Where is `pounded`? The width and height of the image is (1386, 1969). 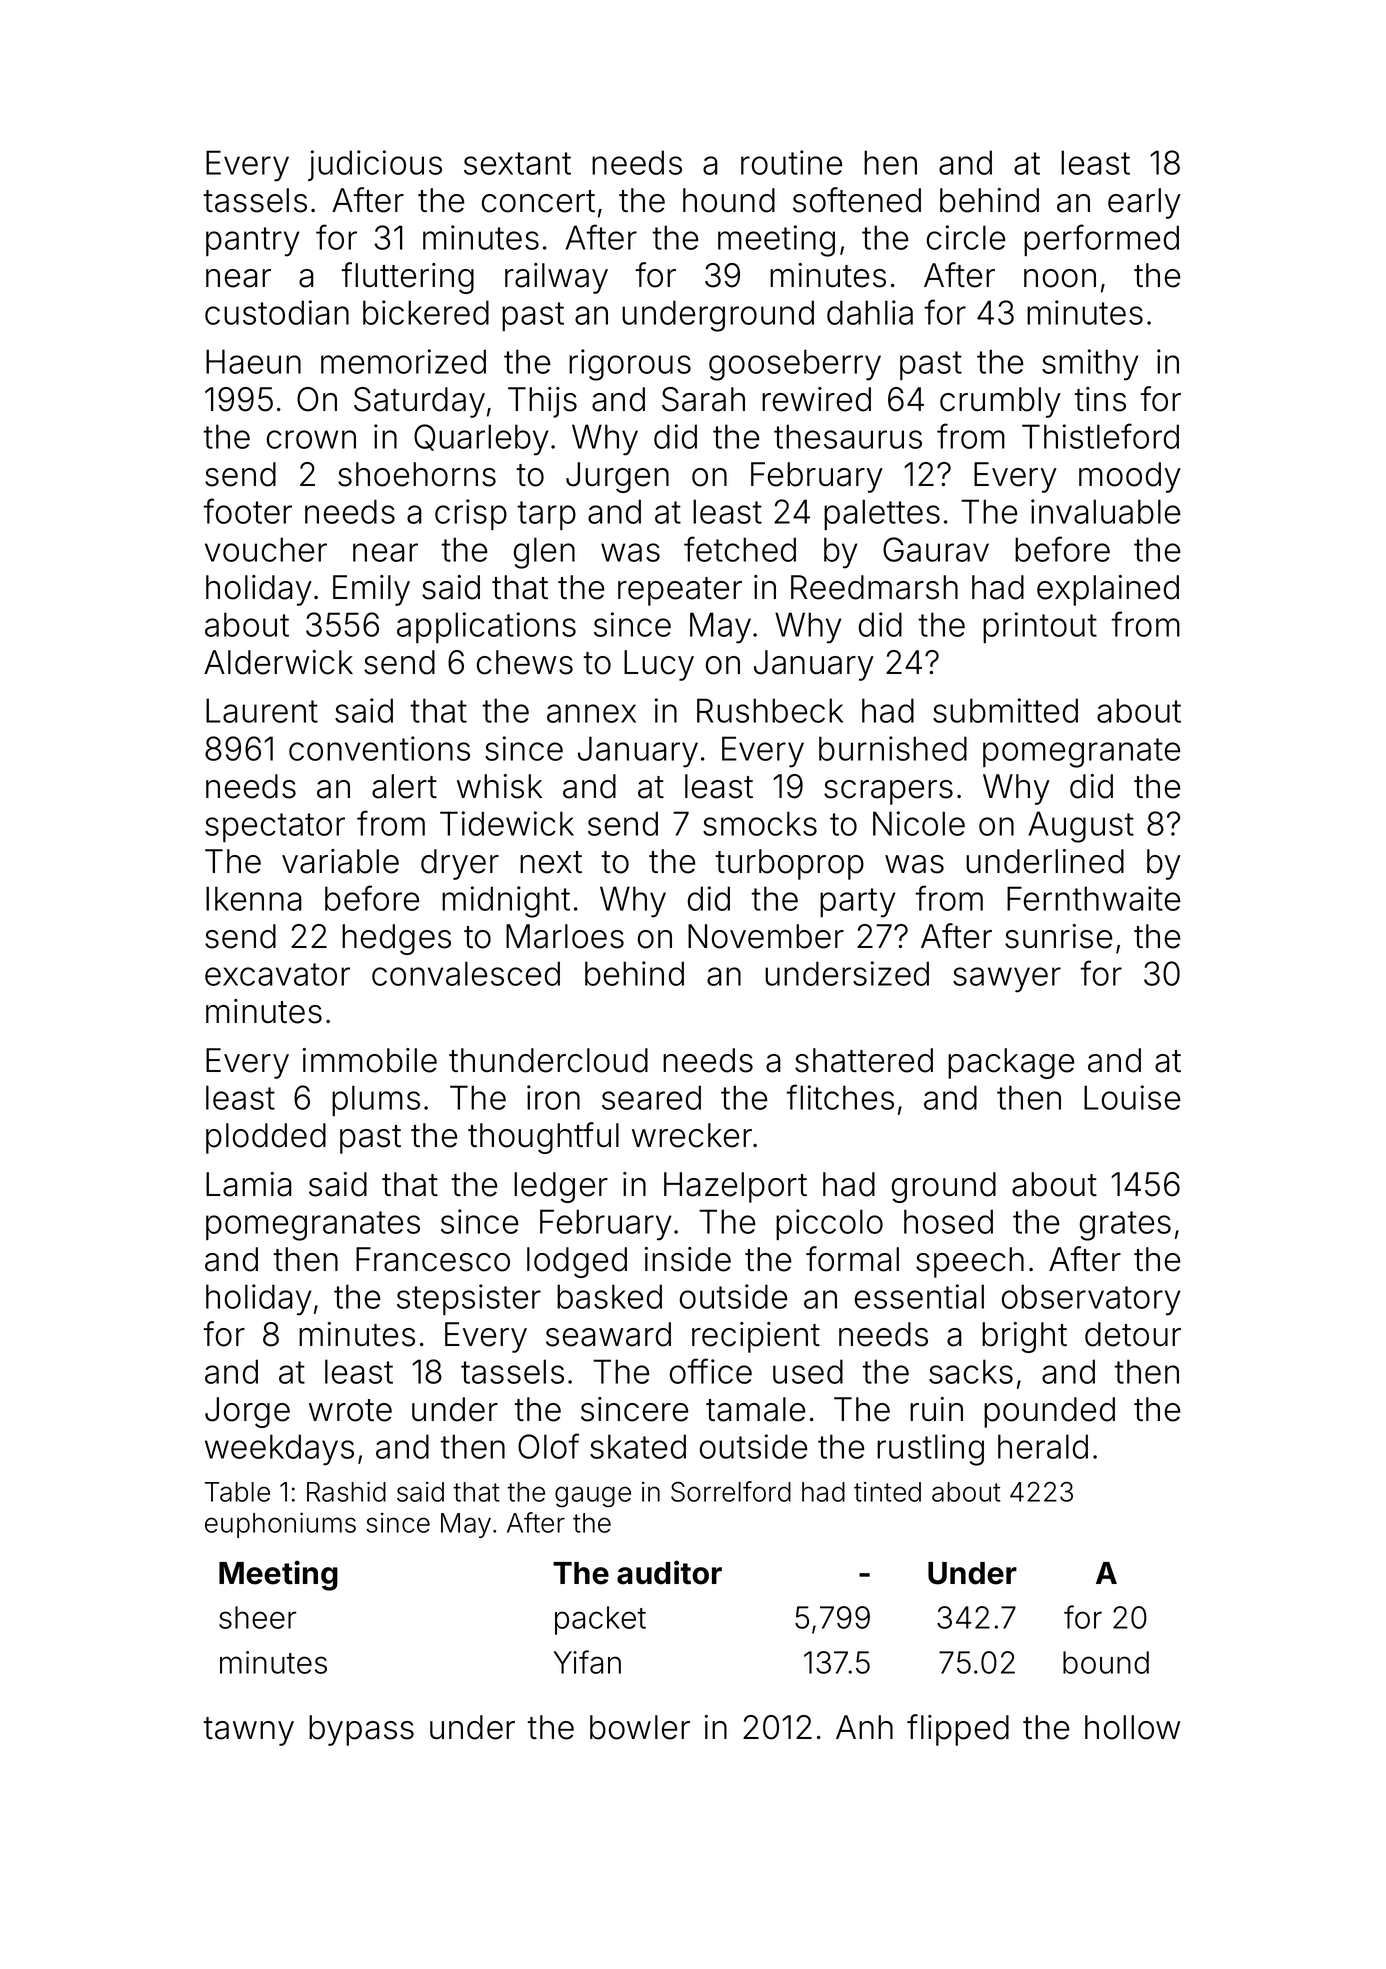
pounded is located at coordinates (1049, 1412).
